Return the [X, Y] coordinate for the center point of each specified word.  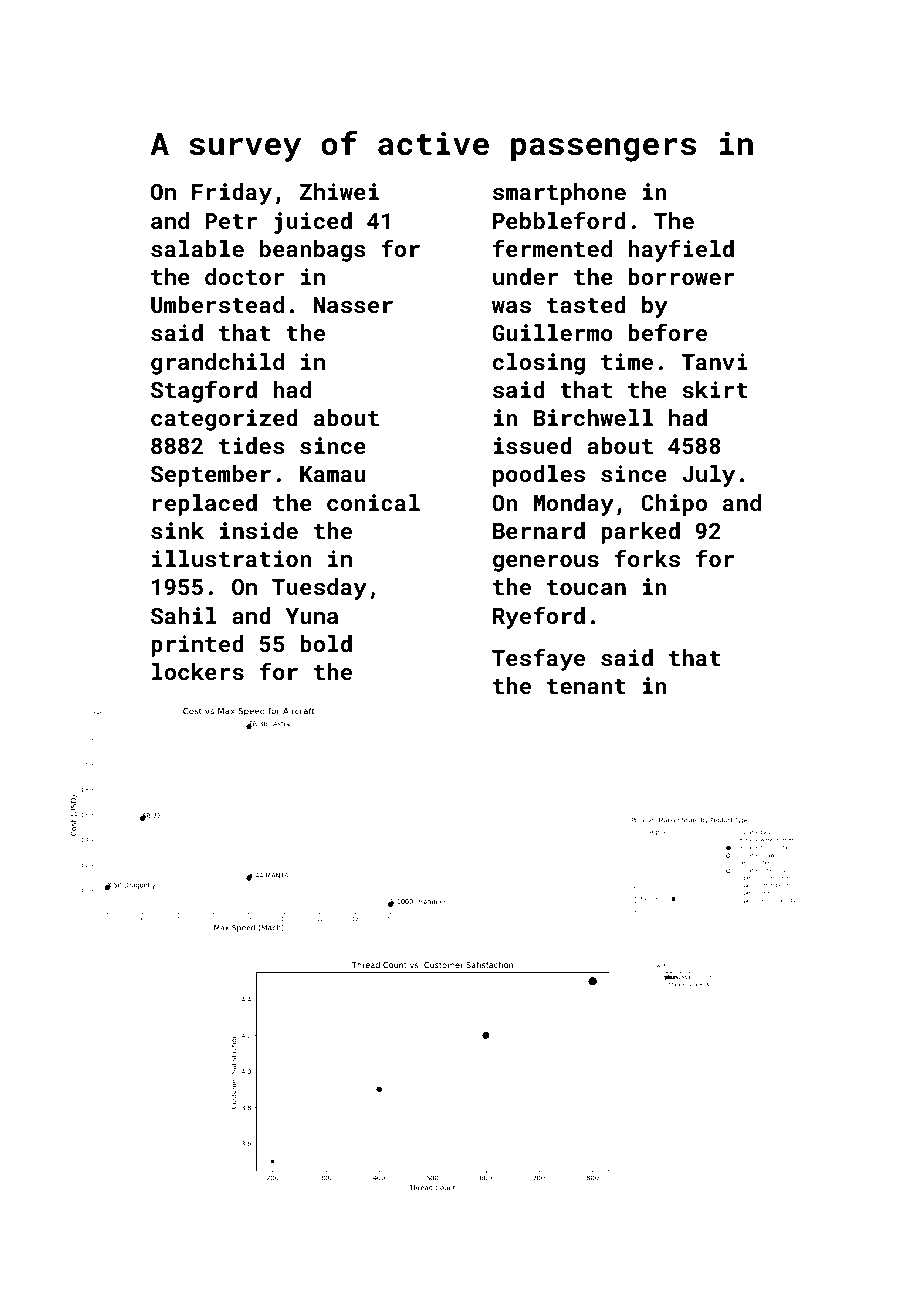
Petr [231, 221]
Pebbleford [559, 220]
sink [177, 530]
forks [647, 558]
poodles [539, 476]
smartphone [559, 194]
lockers [198, 671]
